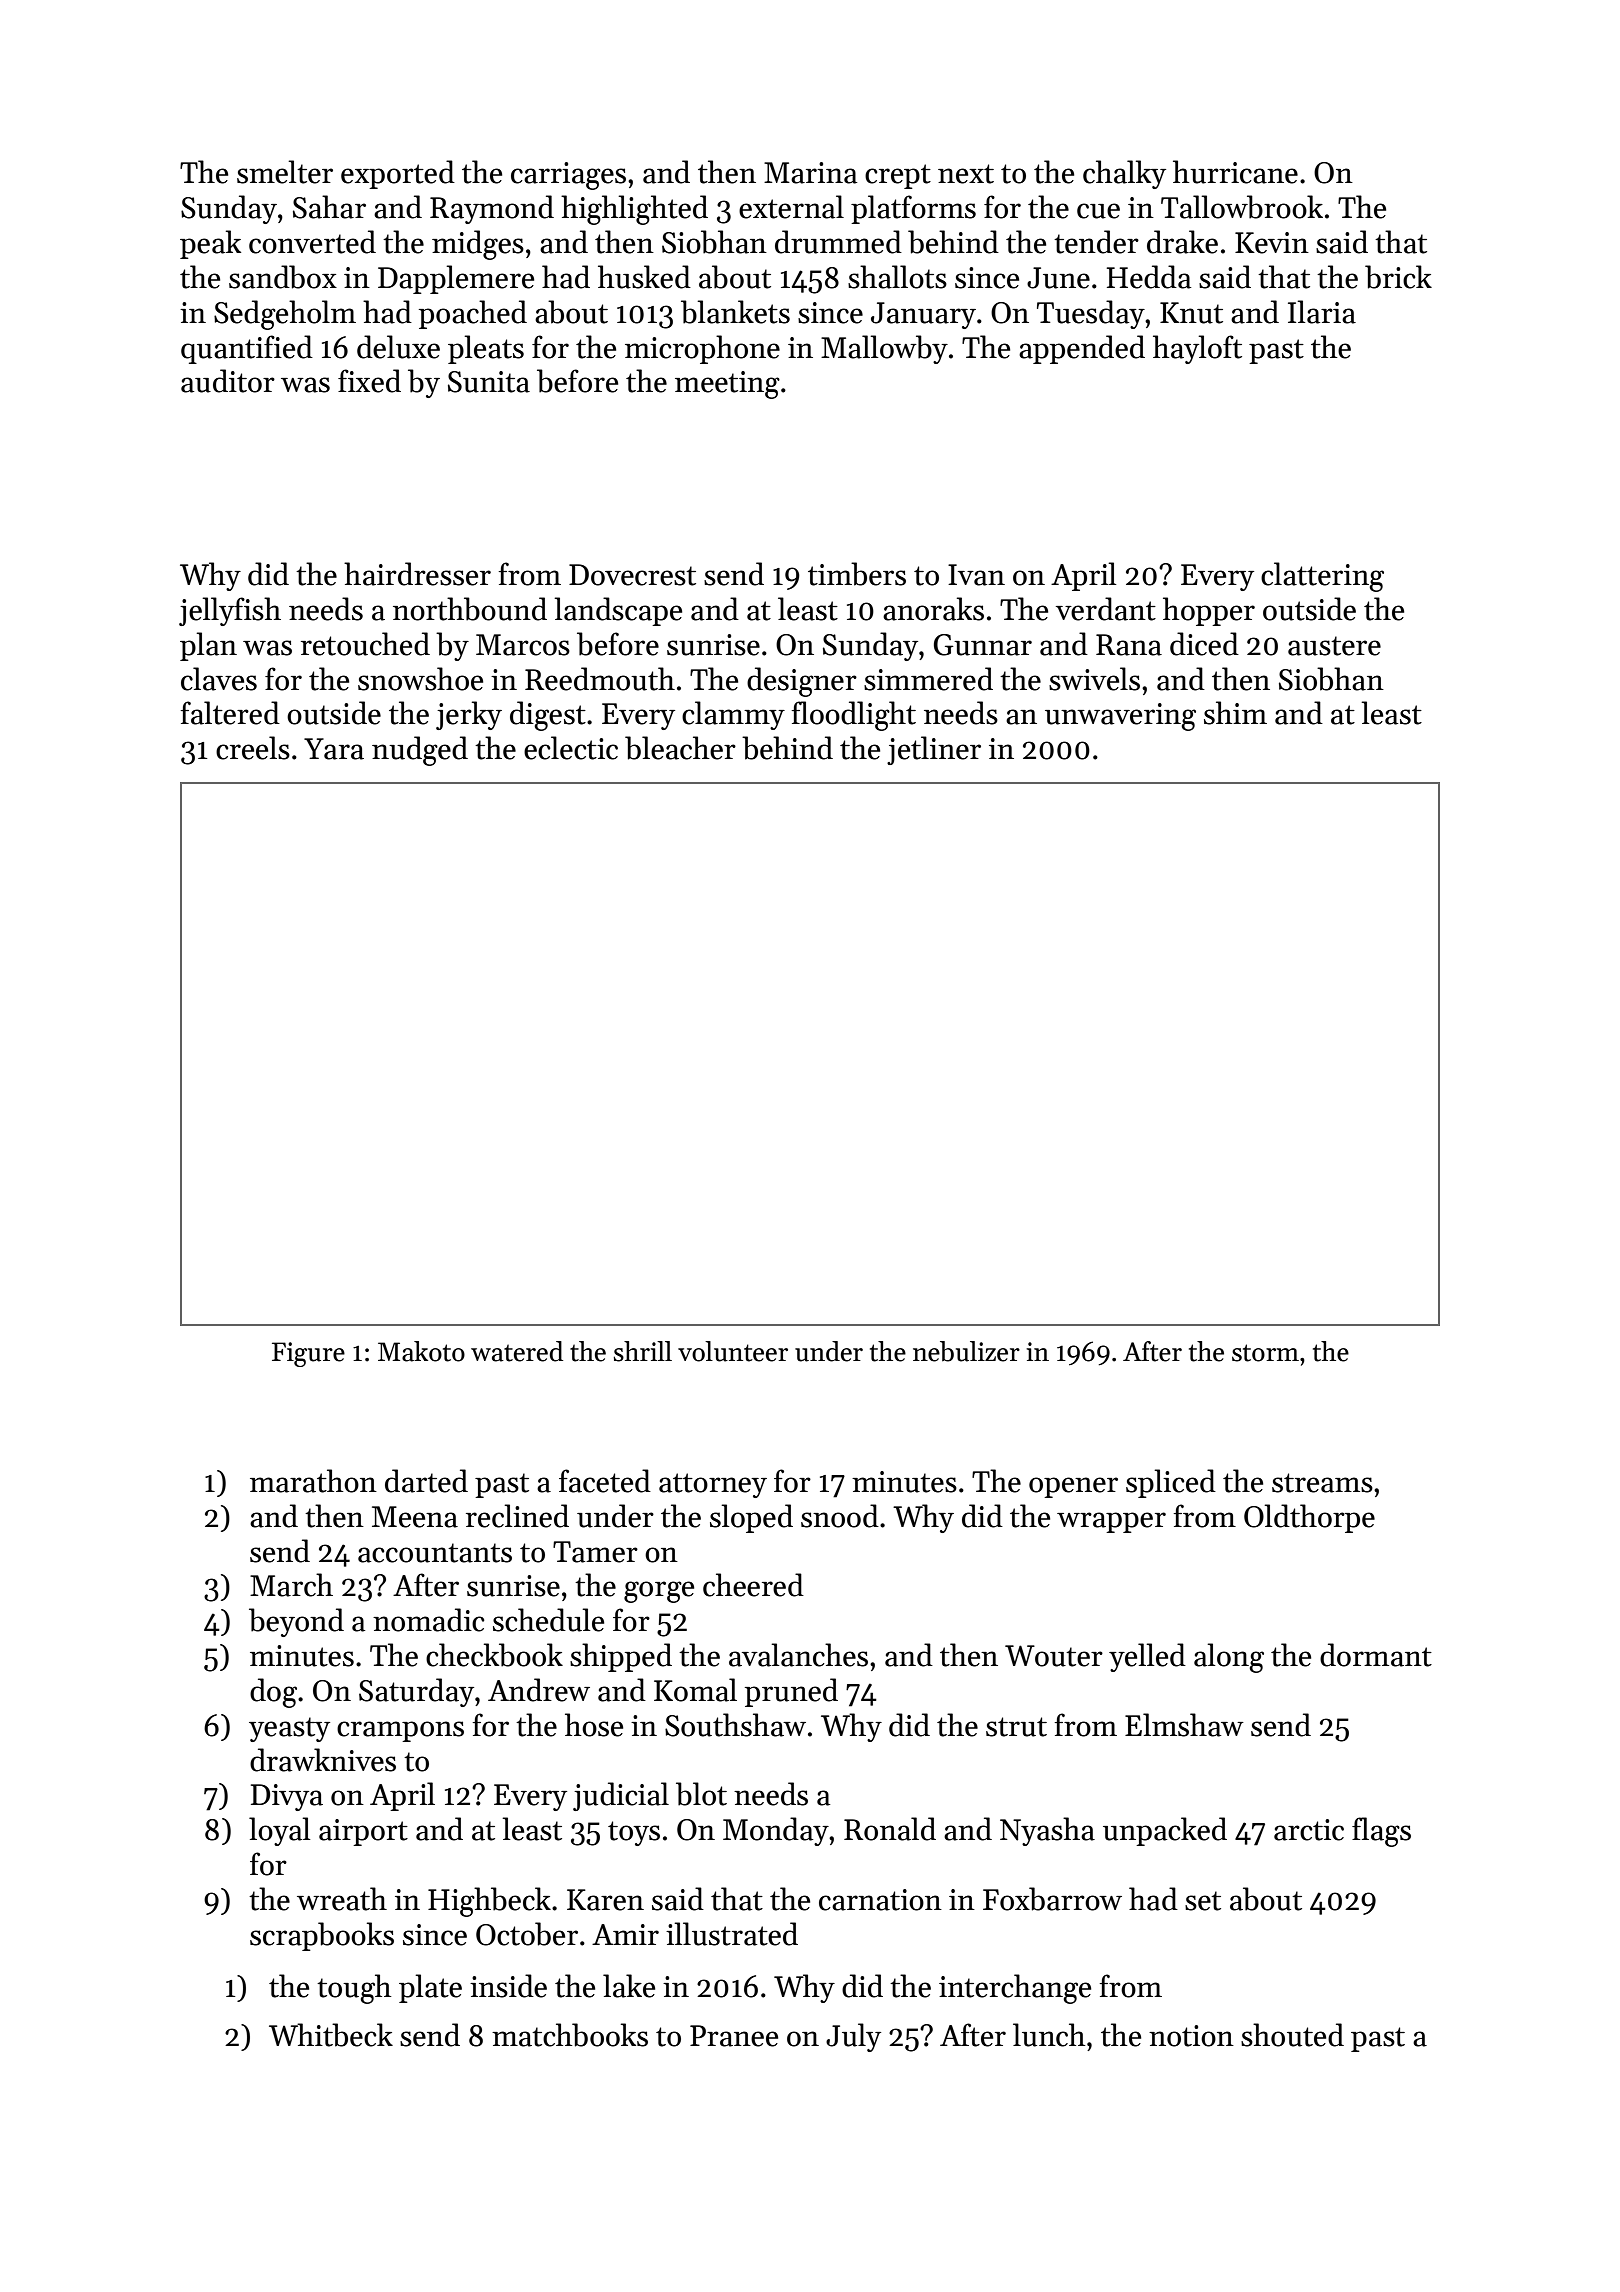 The height and width of the screenshot is (2292, 1620). What do you see at coordinates (1120, 717) in the screenshot?
I see `unwavering` at bounding box center [1120, 717].
